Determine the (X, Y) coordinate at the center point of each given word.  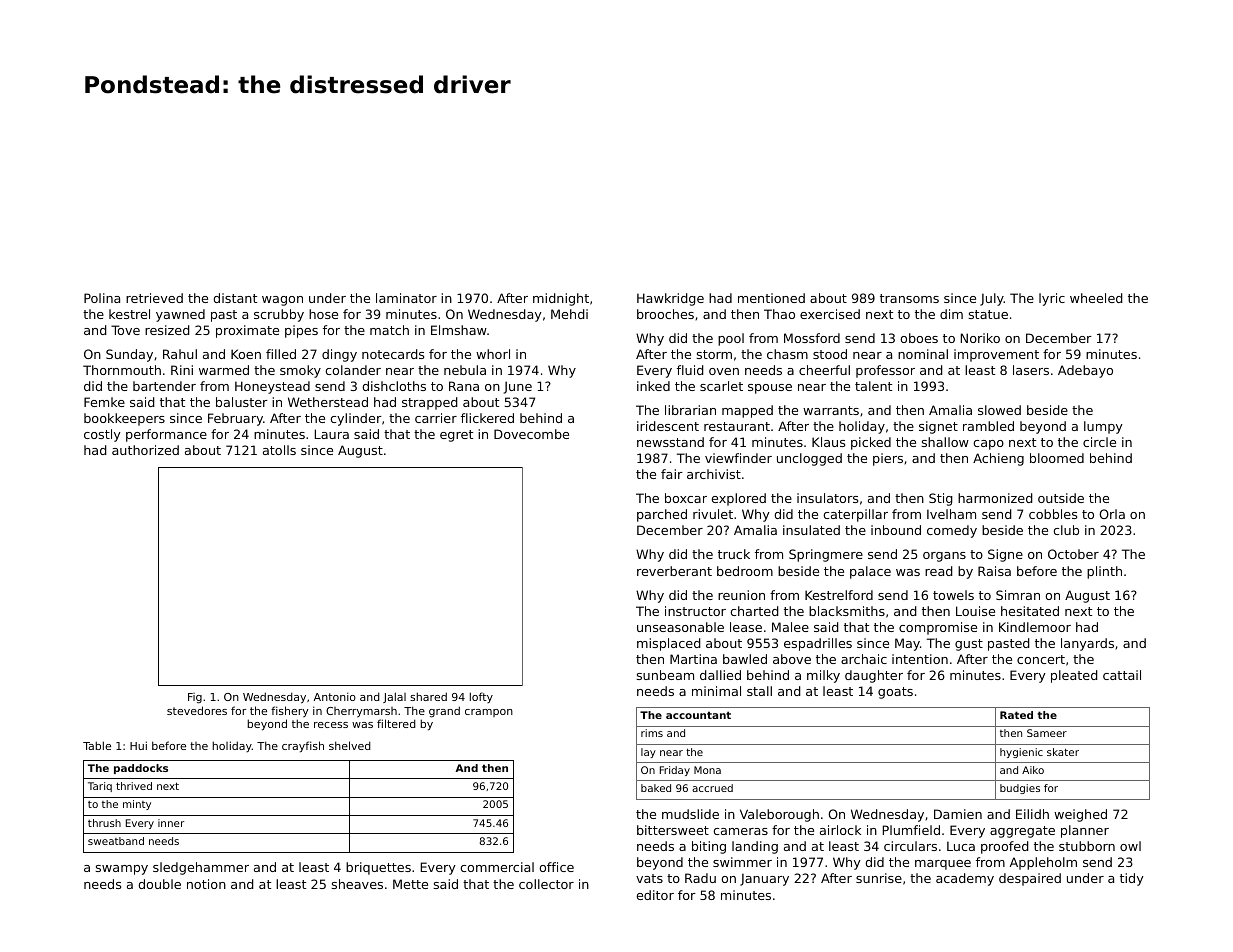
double (159, 884)
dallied (720, 675)
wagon (282, 301)
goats (895, 693)
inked (653, 386)
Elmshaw (459, 330)
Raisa (994, 571)
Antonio (335, 696)
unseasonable (680, 627)
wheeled (1096, 298)
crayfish (303, 747)
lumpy (1103, 427)
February (235, 419)
